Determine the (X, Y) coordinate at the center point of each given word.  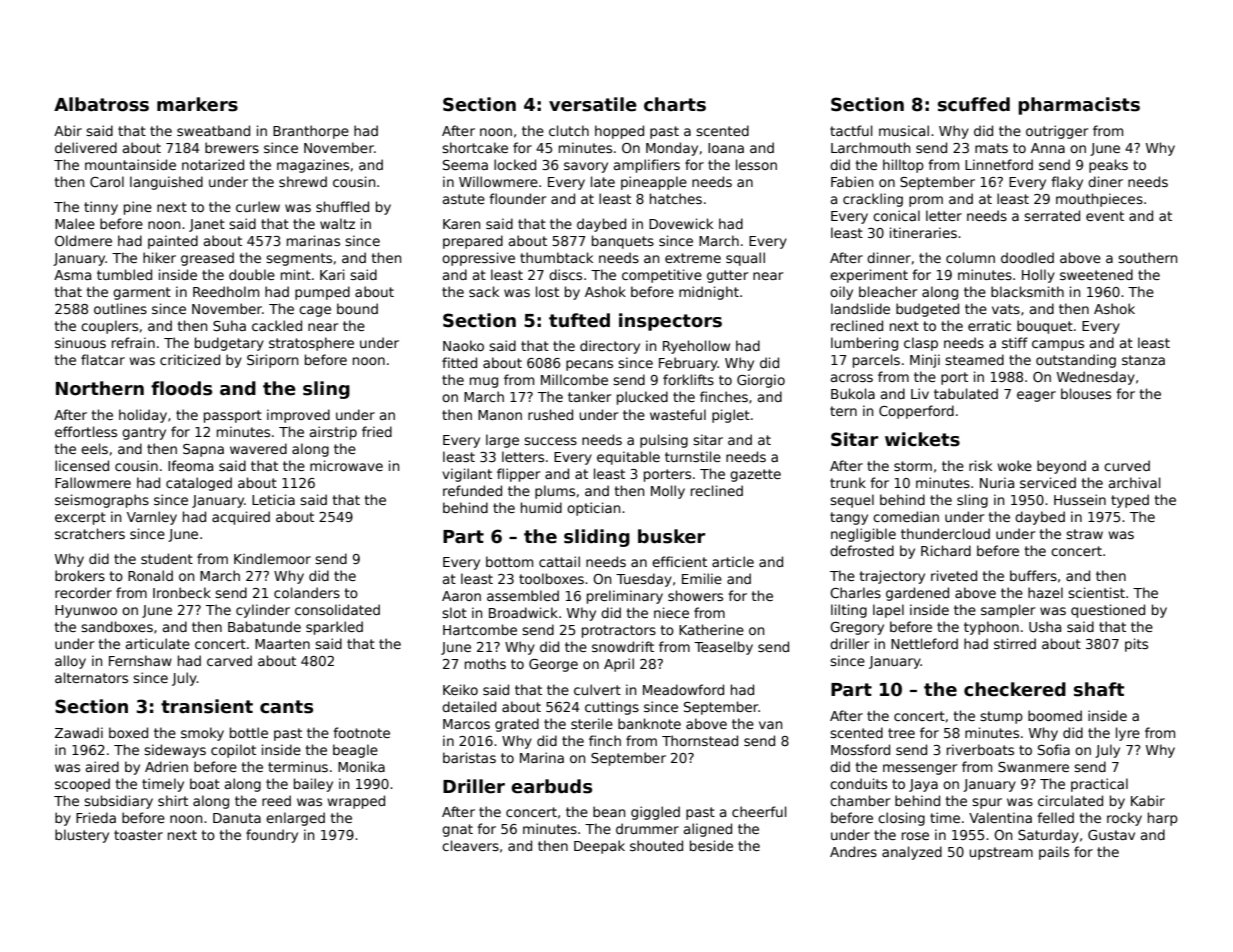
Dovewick (681, 223)
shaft (1099, 689)
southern (1147, 257)
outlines (120, 308)
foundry (272, 836)
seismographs (102, 501)
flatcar (103, 359)
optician (593, 509)
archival (1135, 482)
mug (484, 382)
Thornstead (700, 740)
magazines (313, 166)
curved (1127, 465)
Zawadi (79, 732)
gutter (727, 276)
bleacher (888, 291)
